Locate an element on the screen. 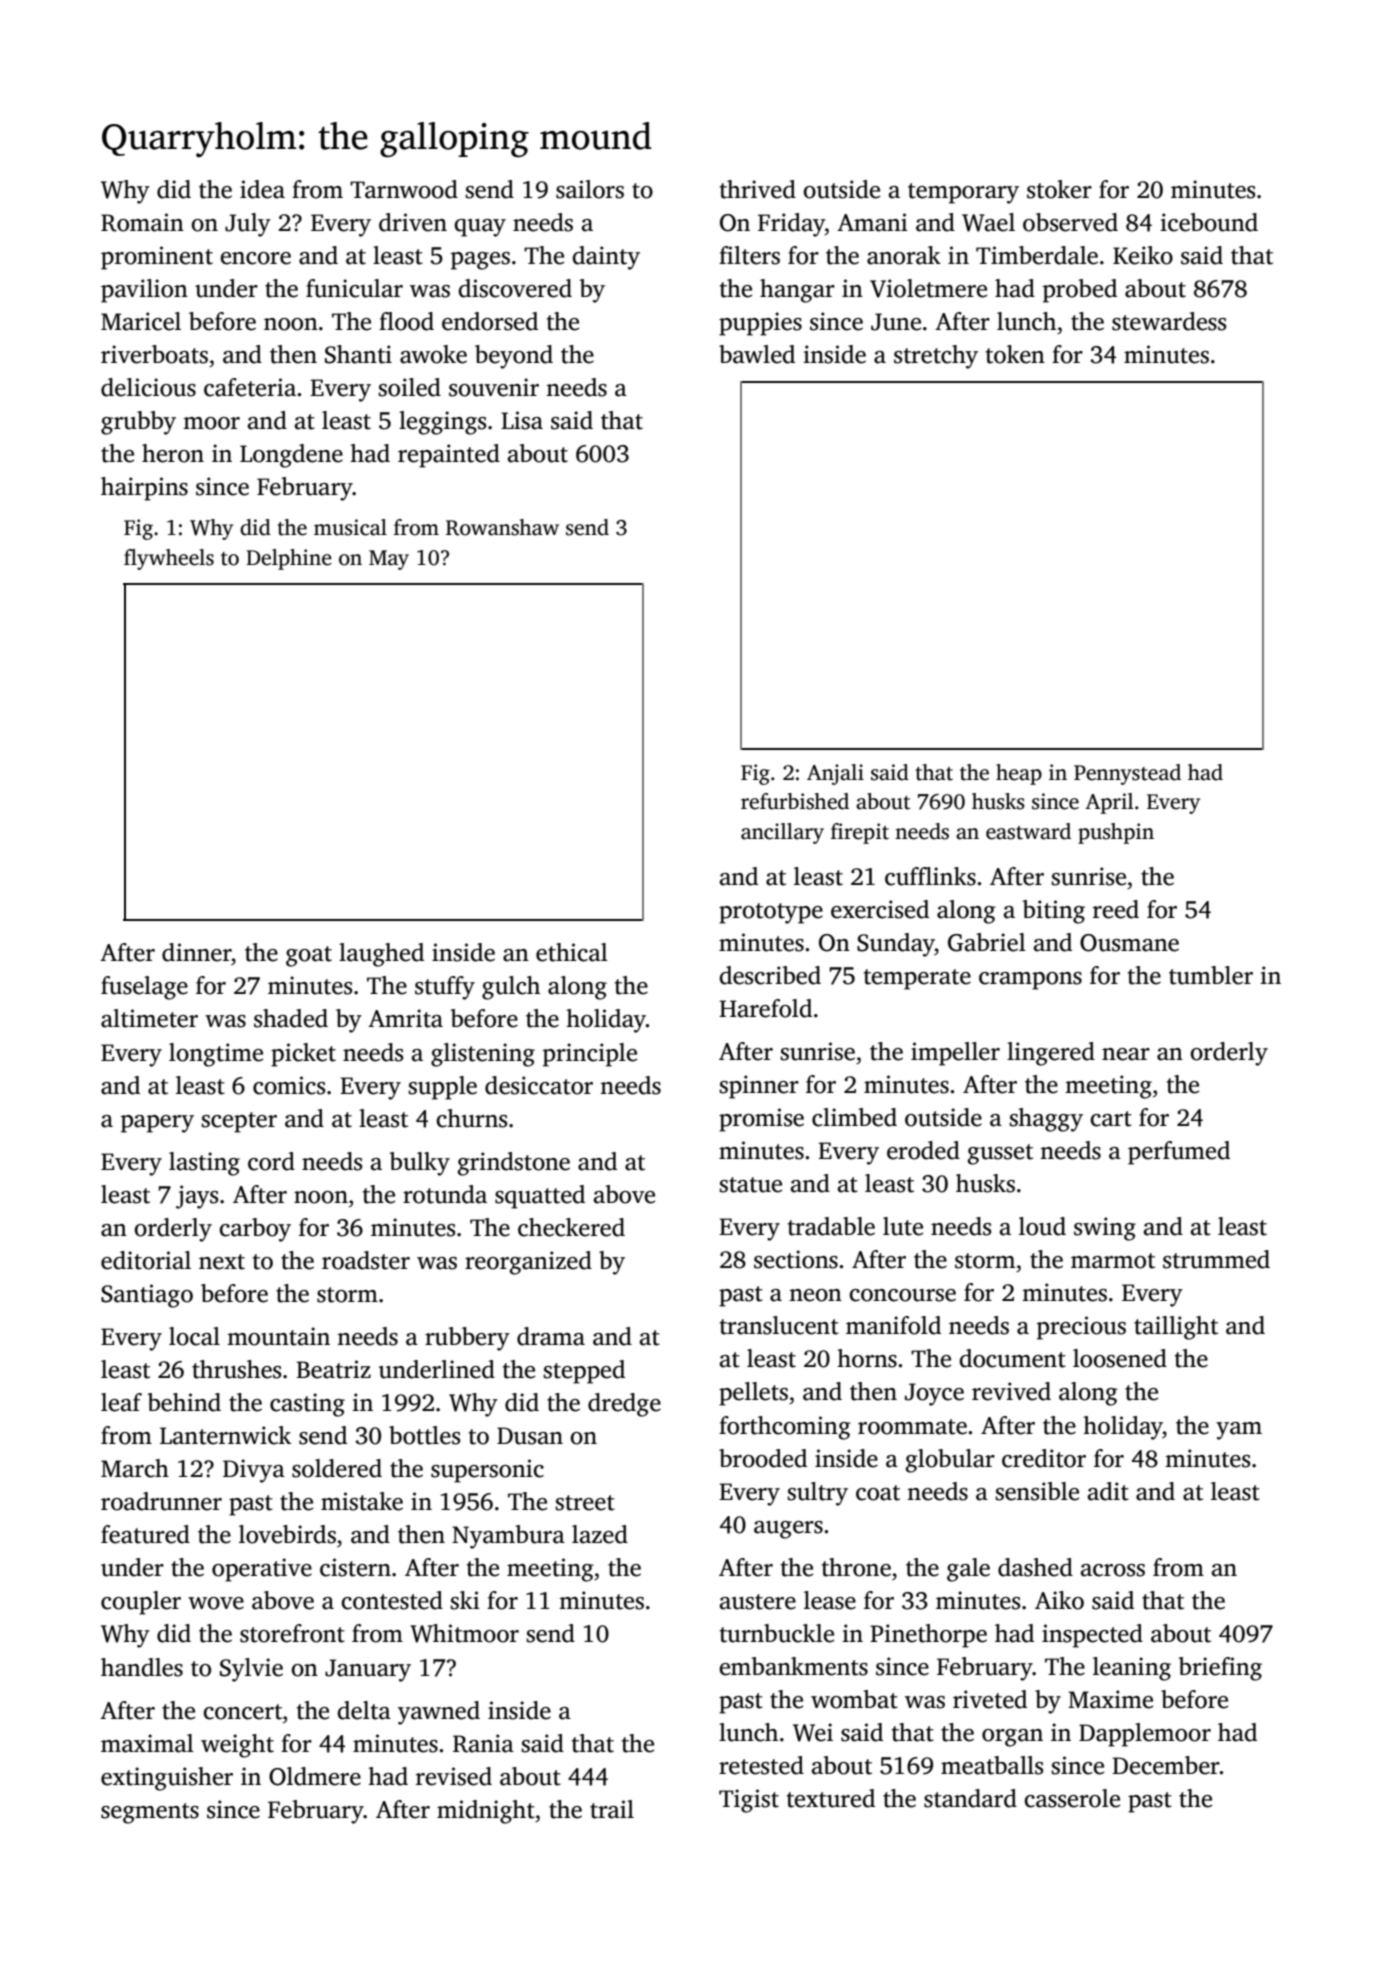 The width and height of the screenshot is (1386, 1969). Tarnwood is located at coordinates (404, 189).
